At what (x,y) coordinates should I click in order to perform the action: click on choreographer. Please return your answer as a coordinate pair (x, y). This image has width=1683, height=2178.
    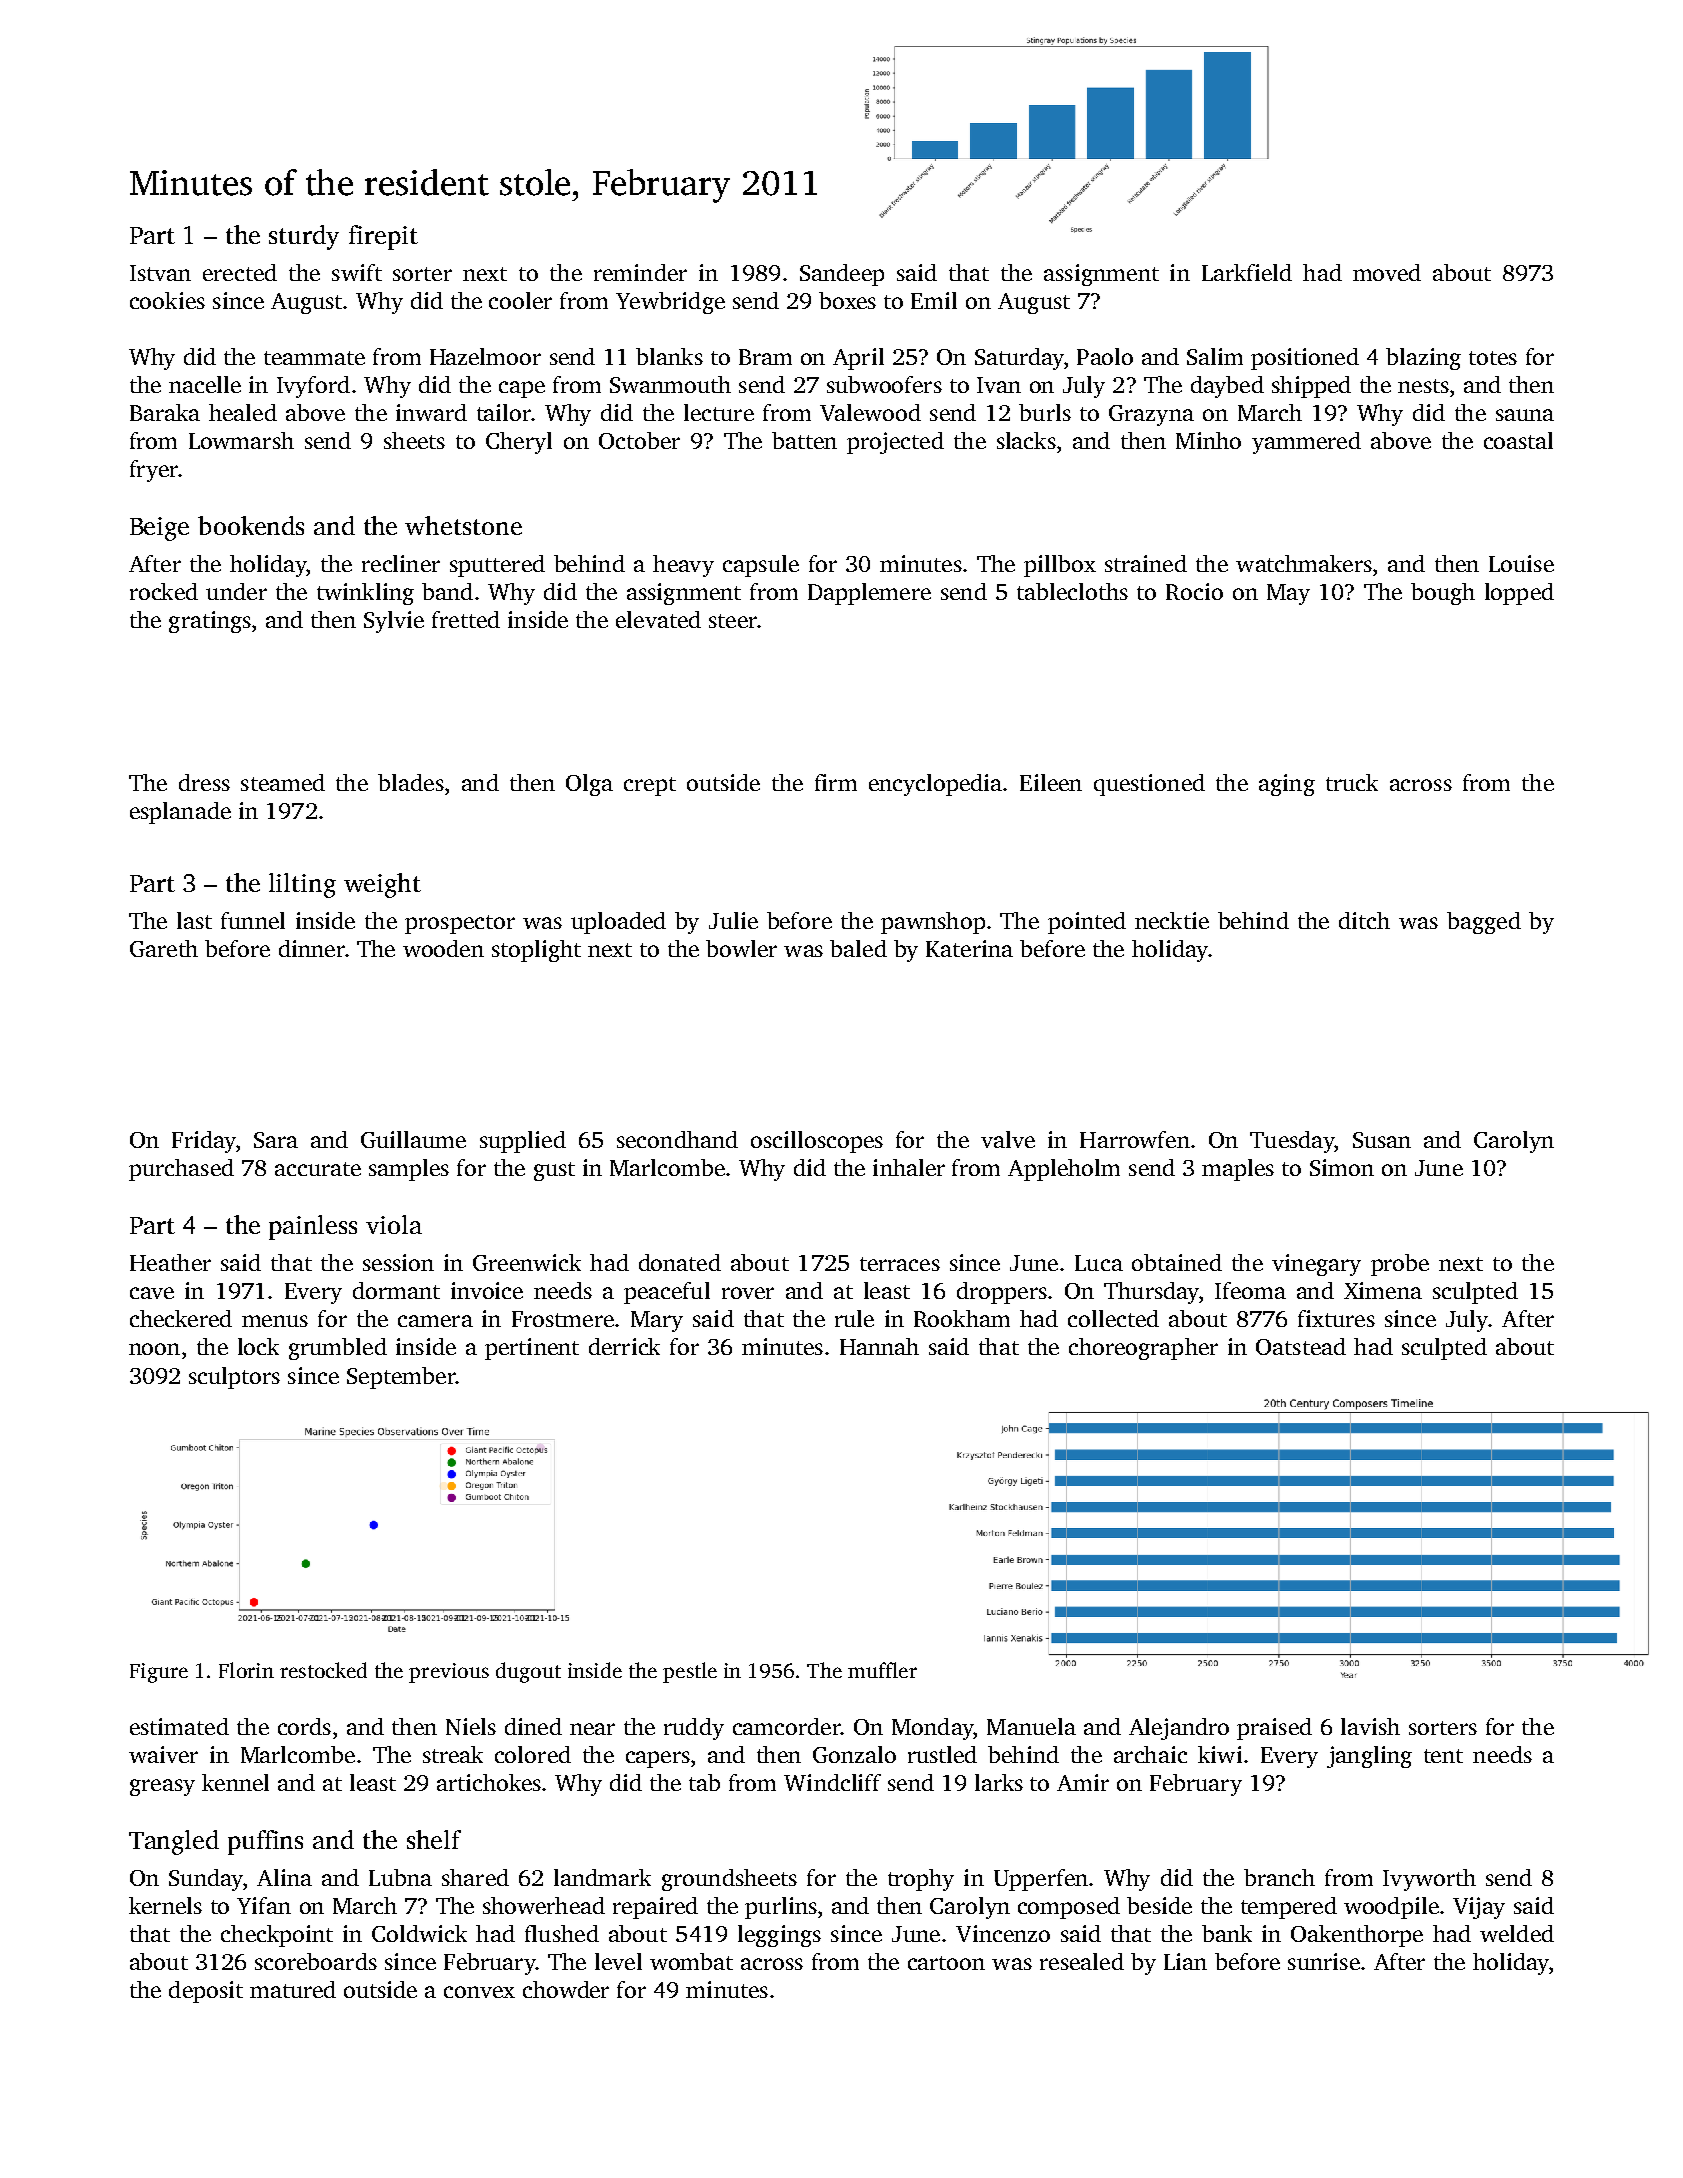
    Looking at the image, I should click on (1143, 1349).
